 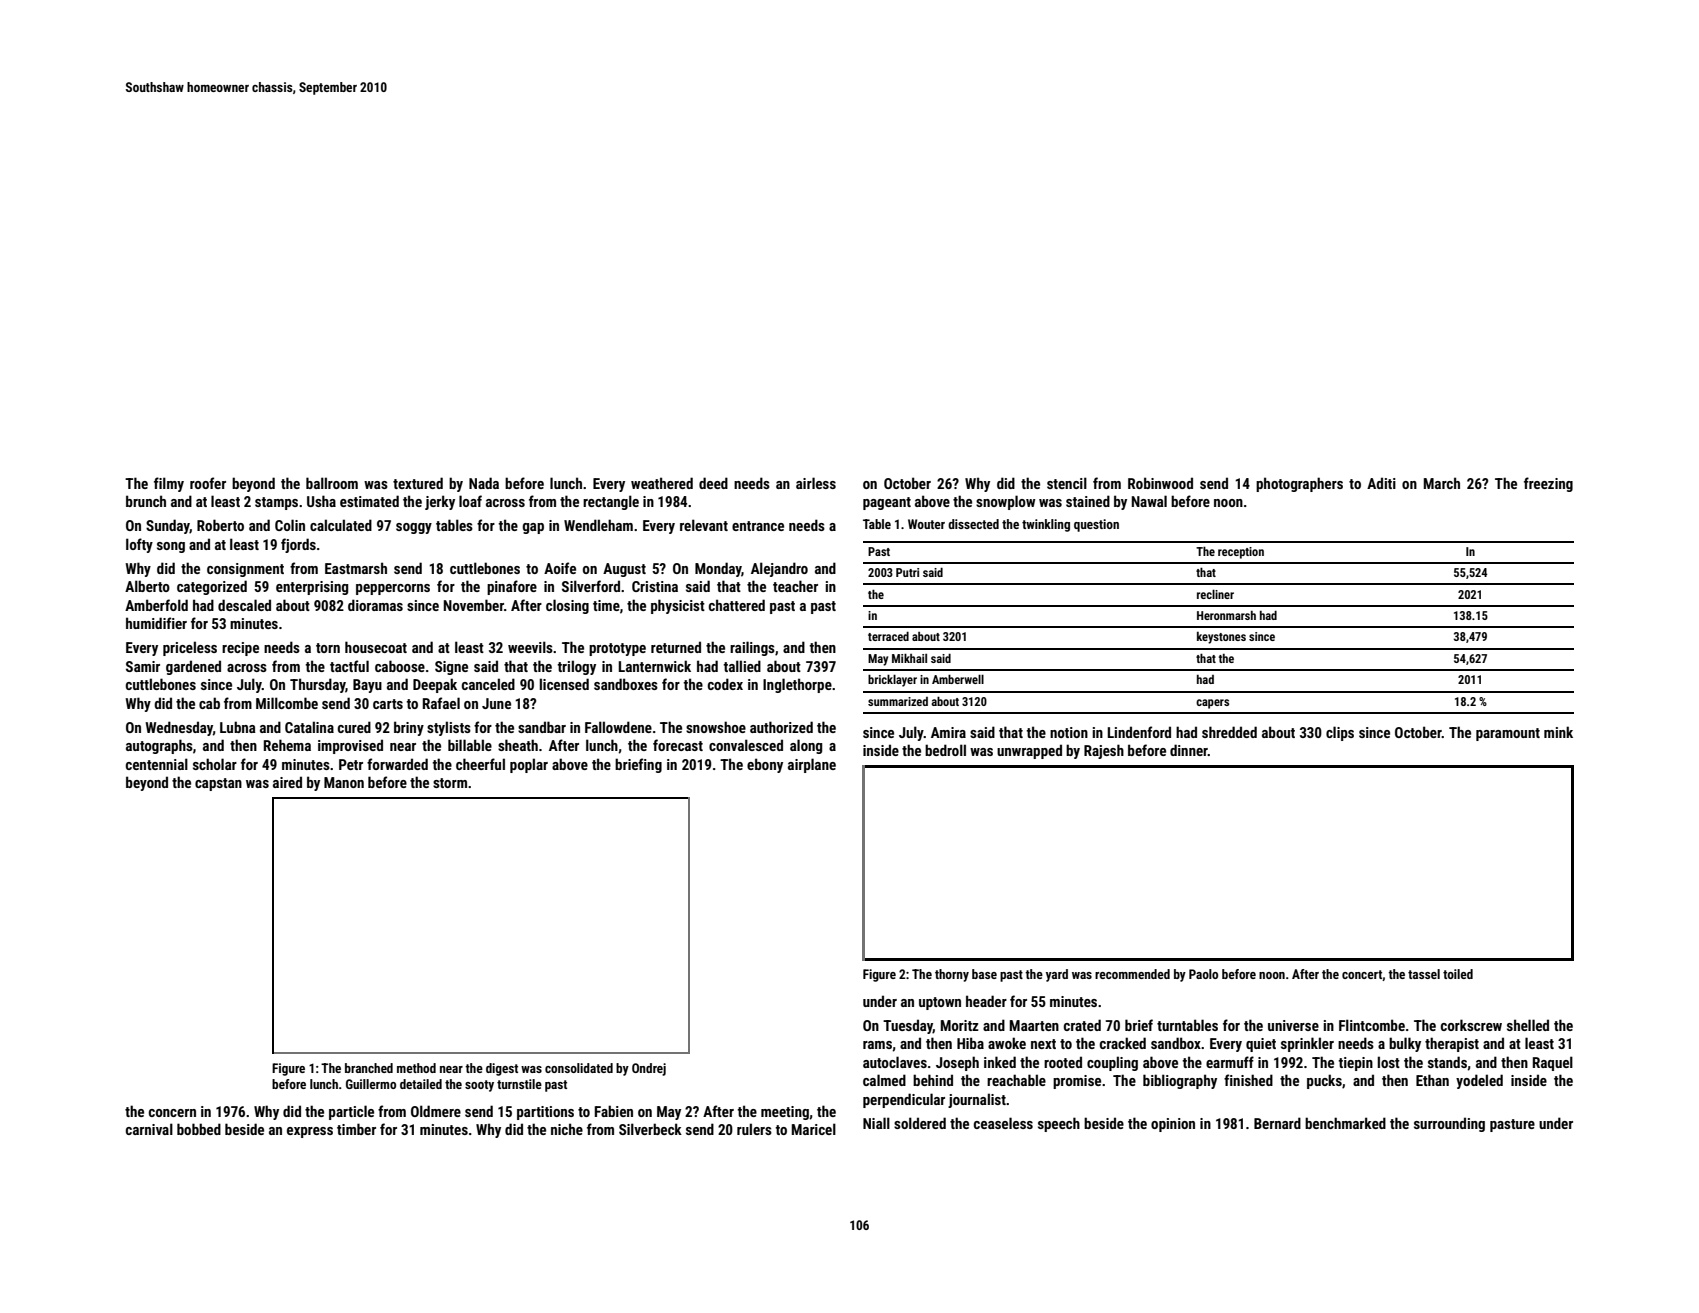 What do you see at coordinates (1324, 1081) in the image?
I see `pucks` at bounding box center [1324, 1081].
